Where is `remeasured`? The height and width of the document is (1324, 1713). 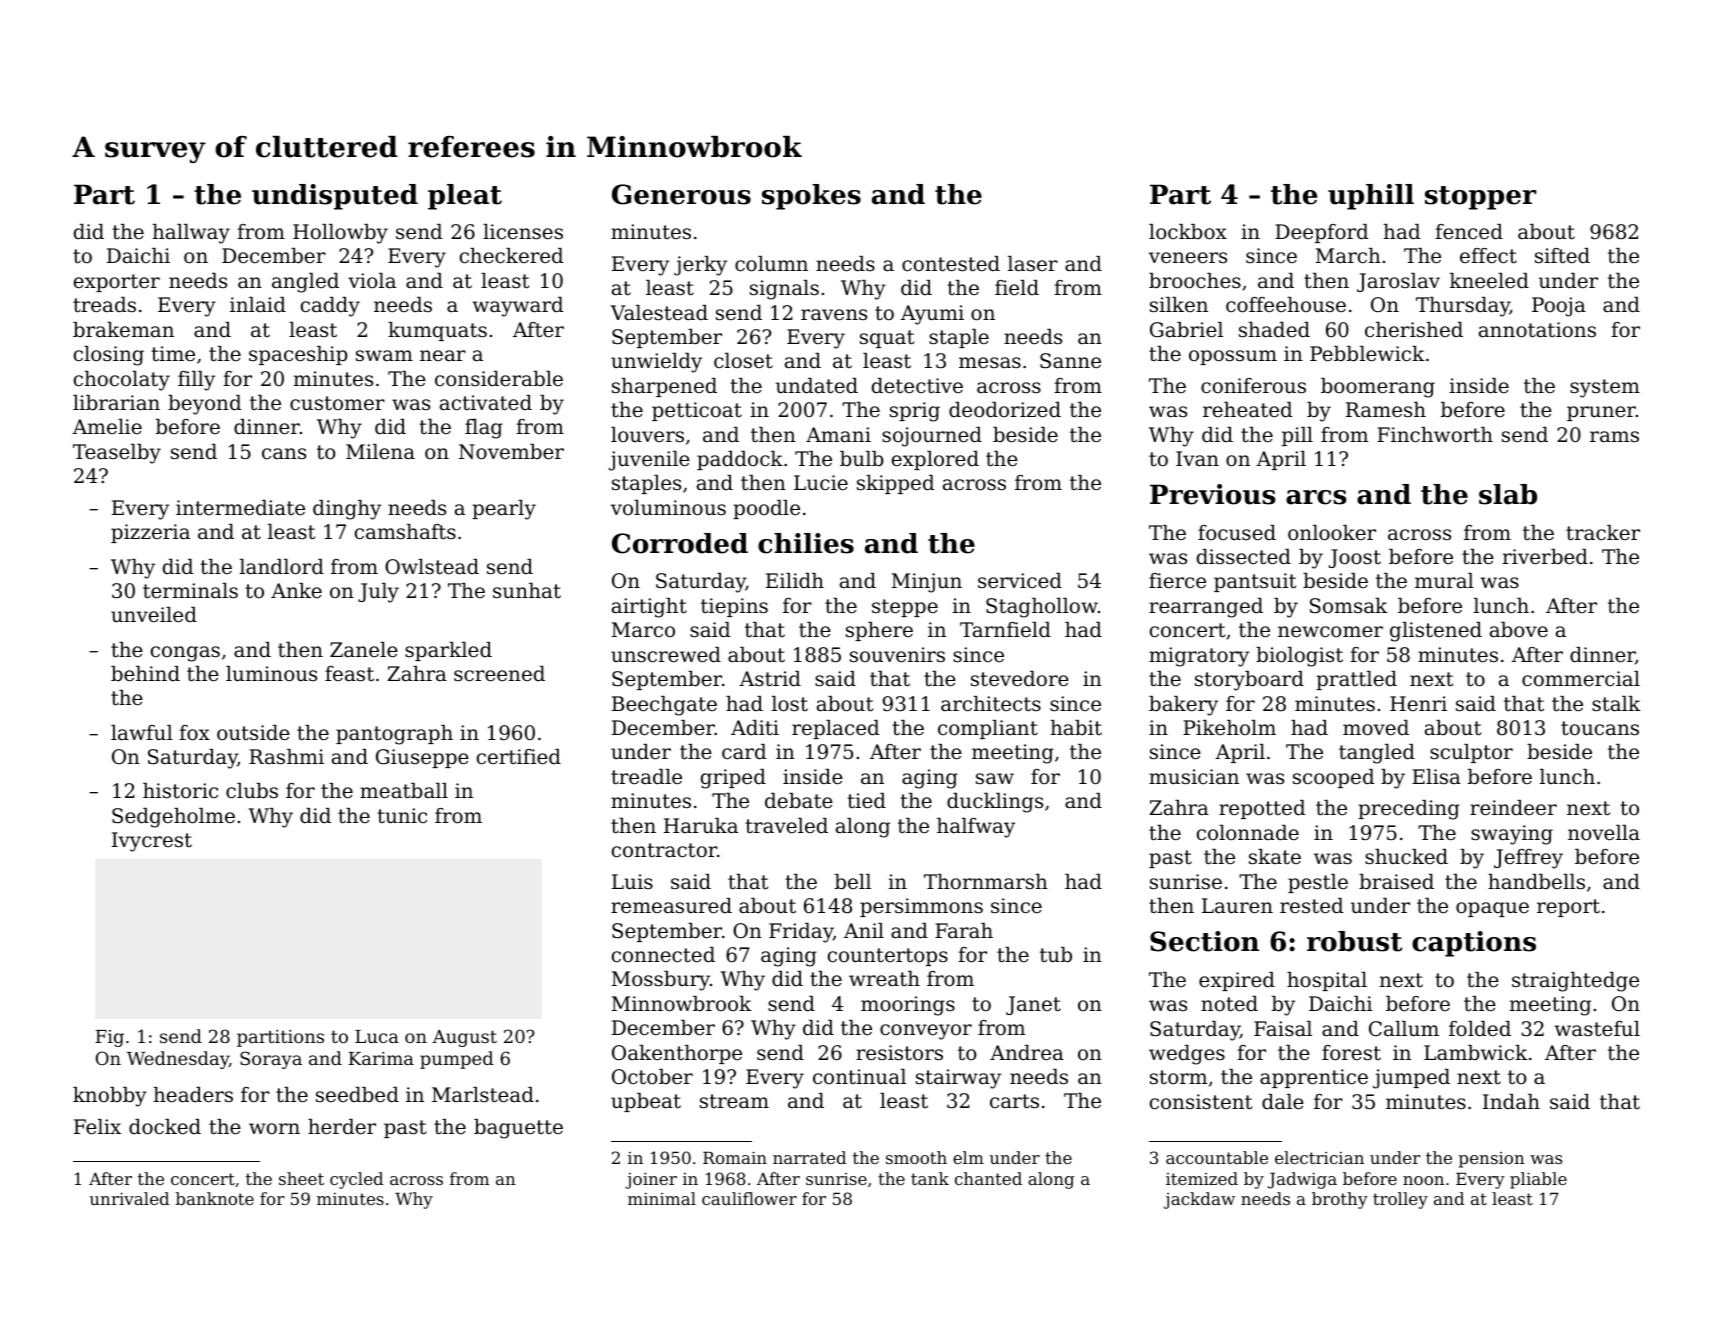
remeasured is located at coordinates (671, 906).
